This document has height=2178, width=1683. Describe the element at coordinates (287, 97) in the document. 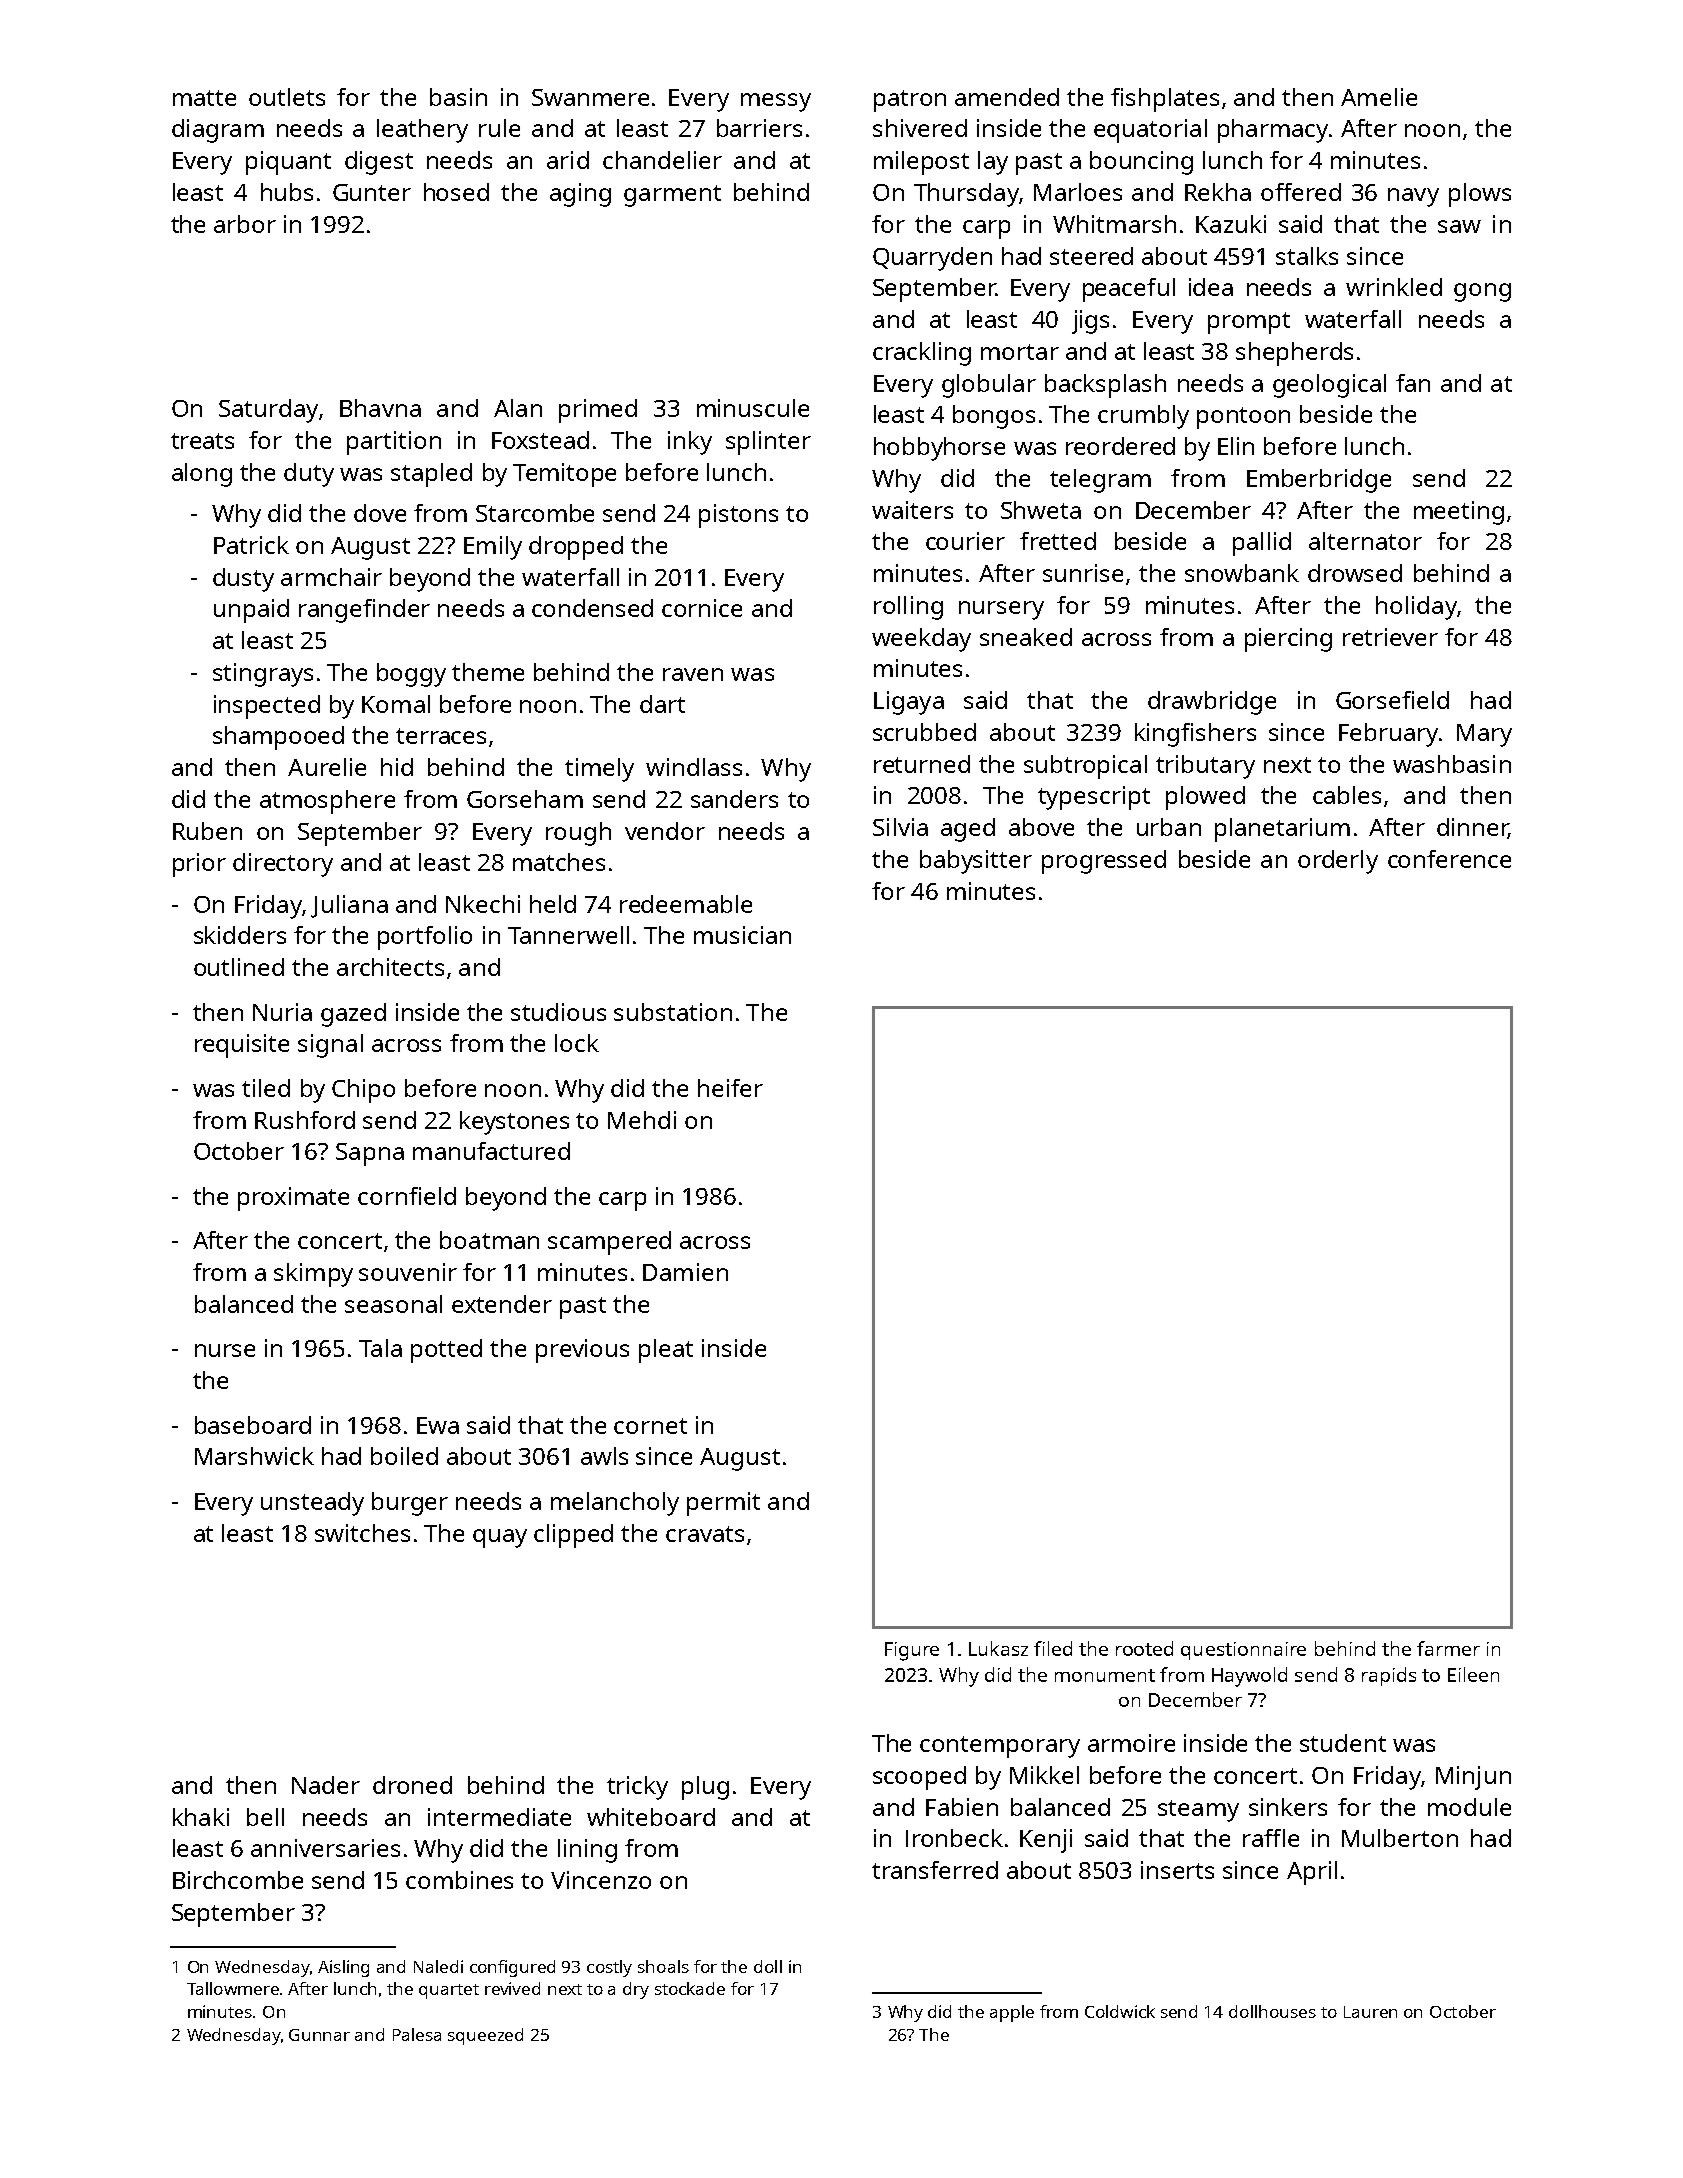

I see `outlets` at that location.
